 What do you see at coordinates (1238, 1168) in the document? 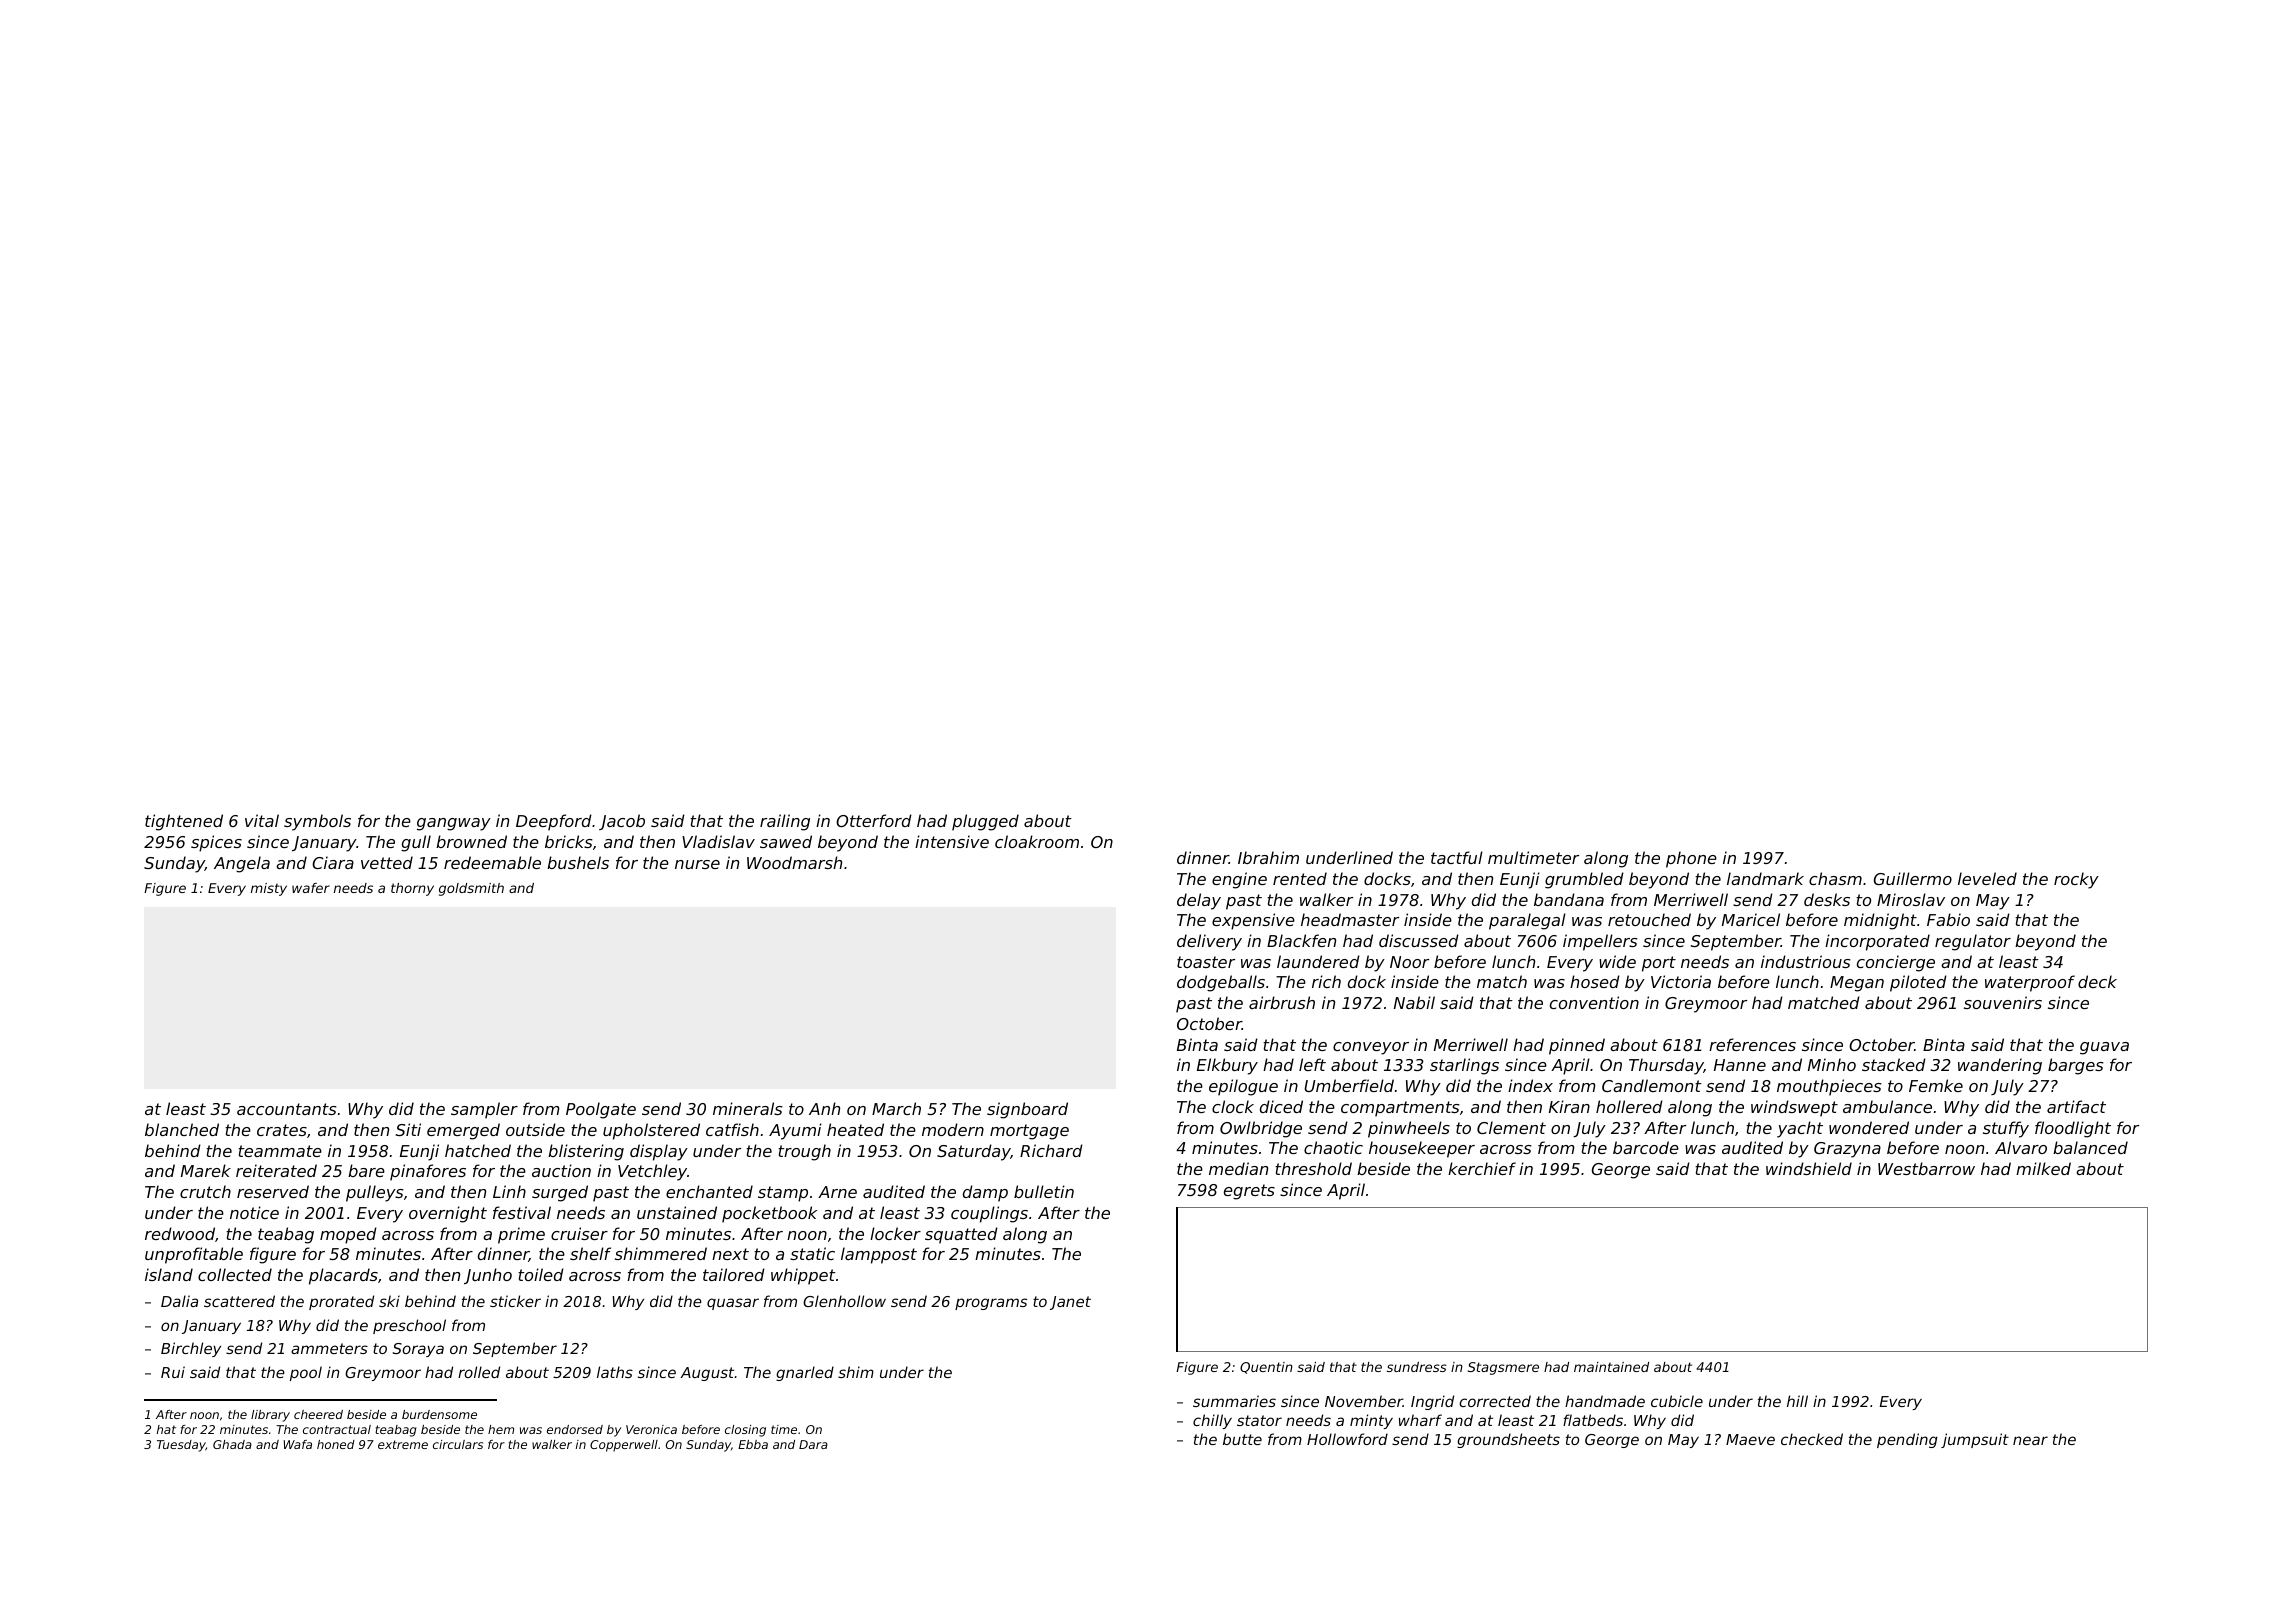
I see `median` at bounding box center [1238, 1168].
